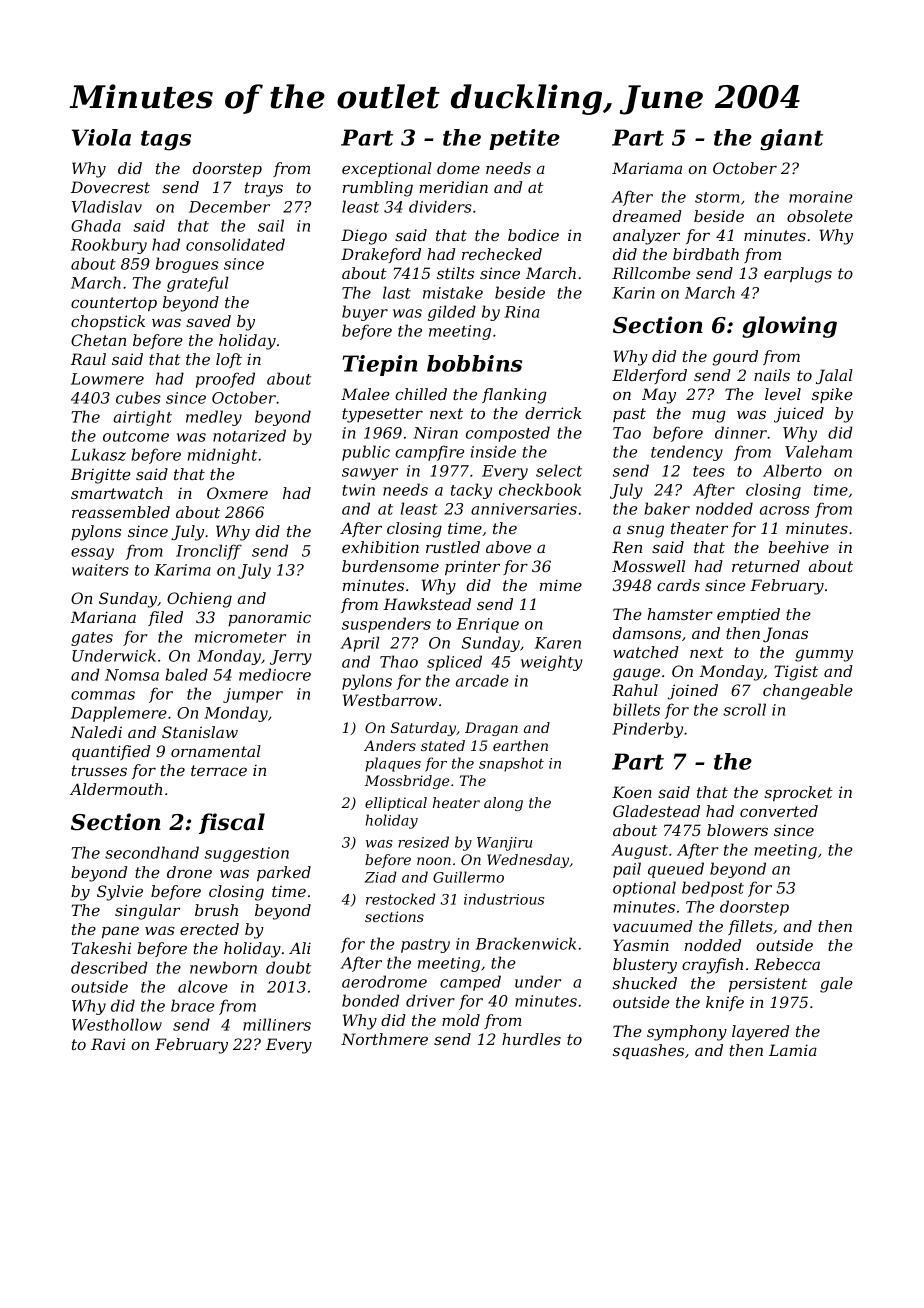 The height and width of the screenshot is (1308, 924). I want to click on Westbarrow, so click(390, 700).
